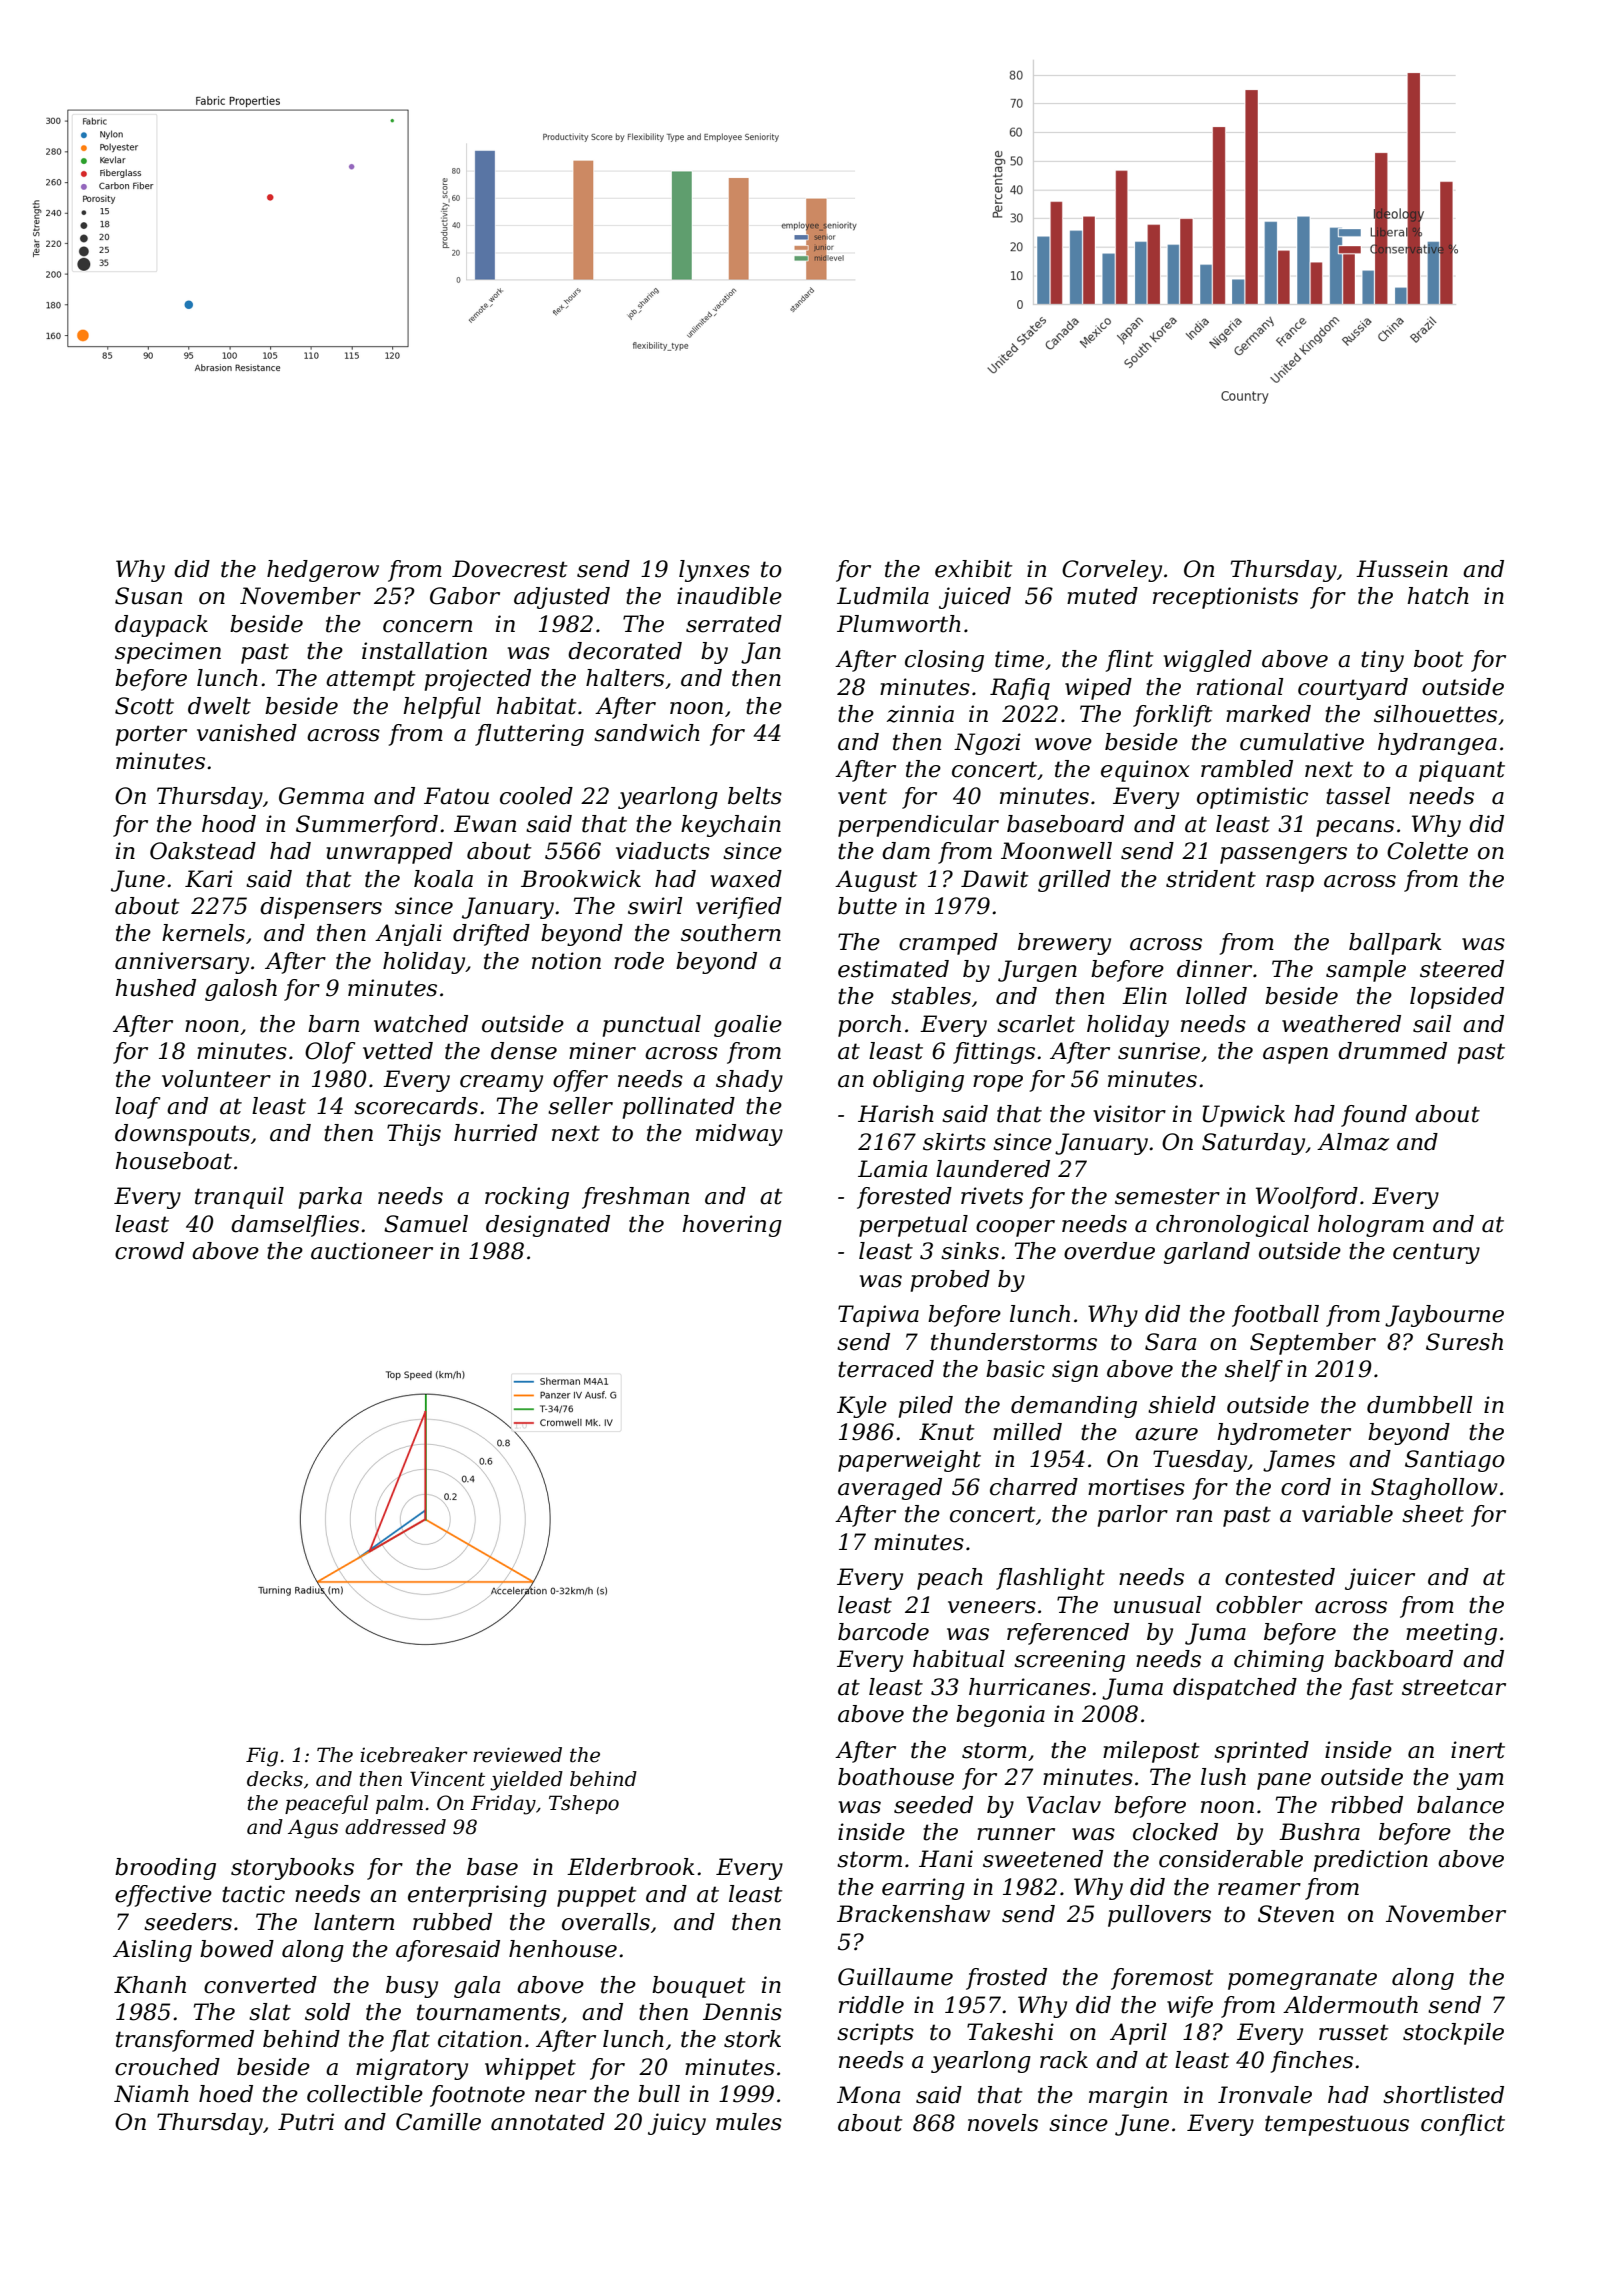 The height and width of the screenshot is (2292, 1620). Describe the element at coordinates (1454, 1687) in the screenshot. I see `streetcar` at that location.
